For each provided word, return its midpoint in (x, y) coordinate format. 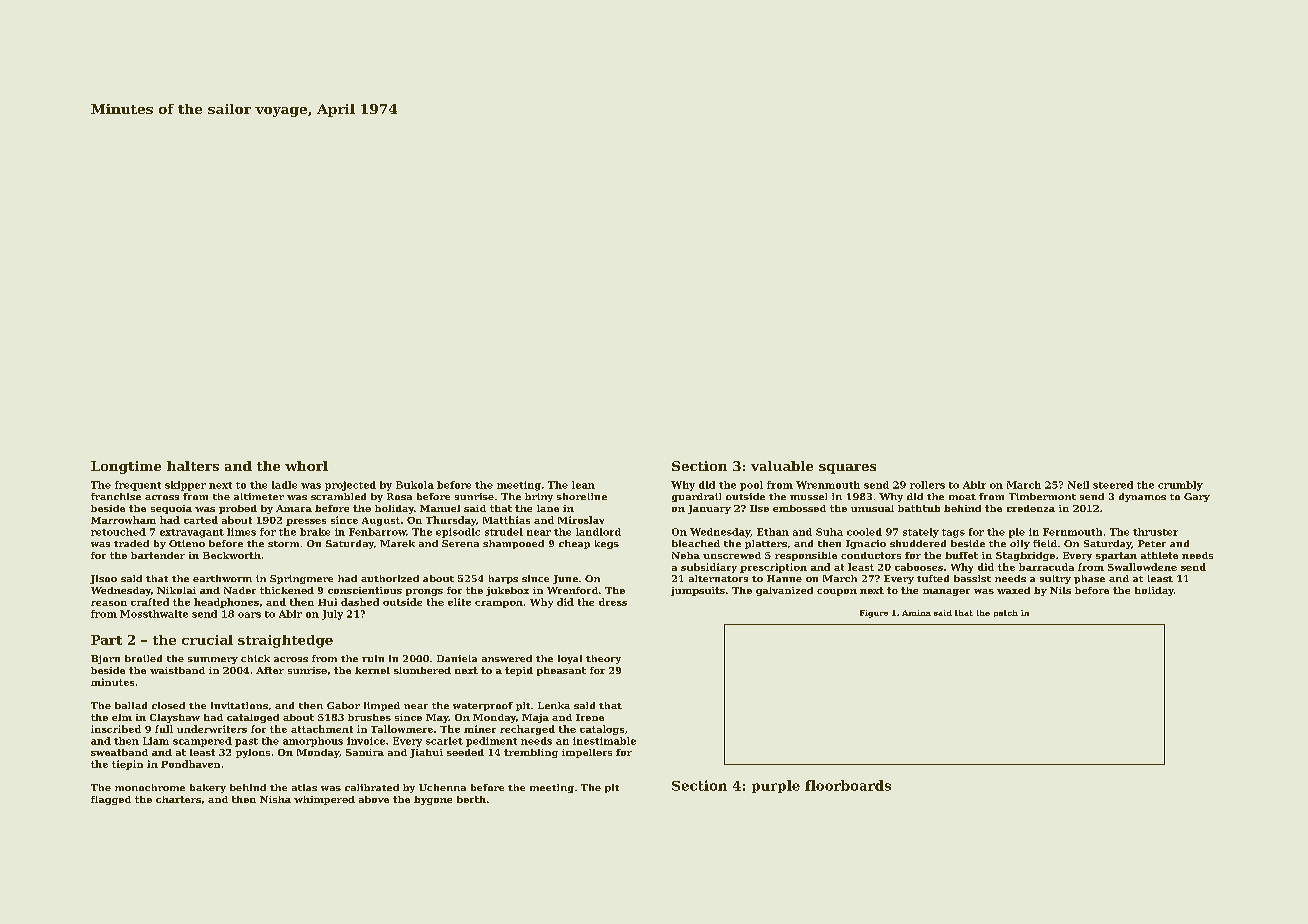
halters (193, 466)
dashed (360, 602)
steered (1113, 485)
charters (178, 799)
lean (583, 485)
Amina (916, 613)
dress (613, 602)
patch (1006, 613)
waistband (177, 670)
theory (603, 659)
